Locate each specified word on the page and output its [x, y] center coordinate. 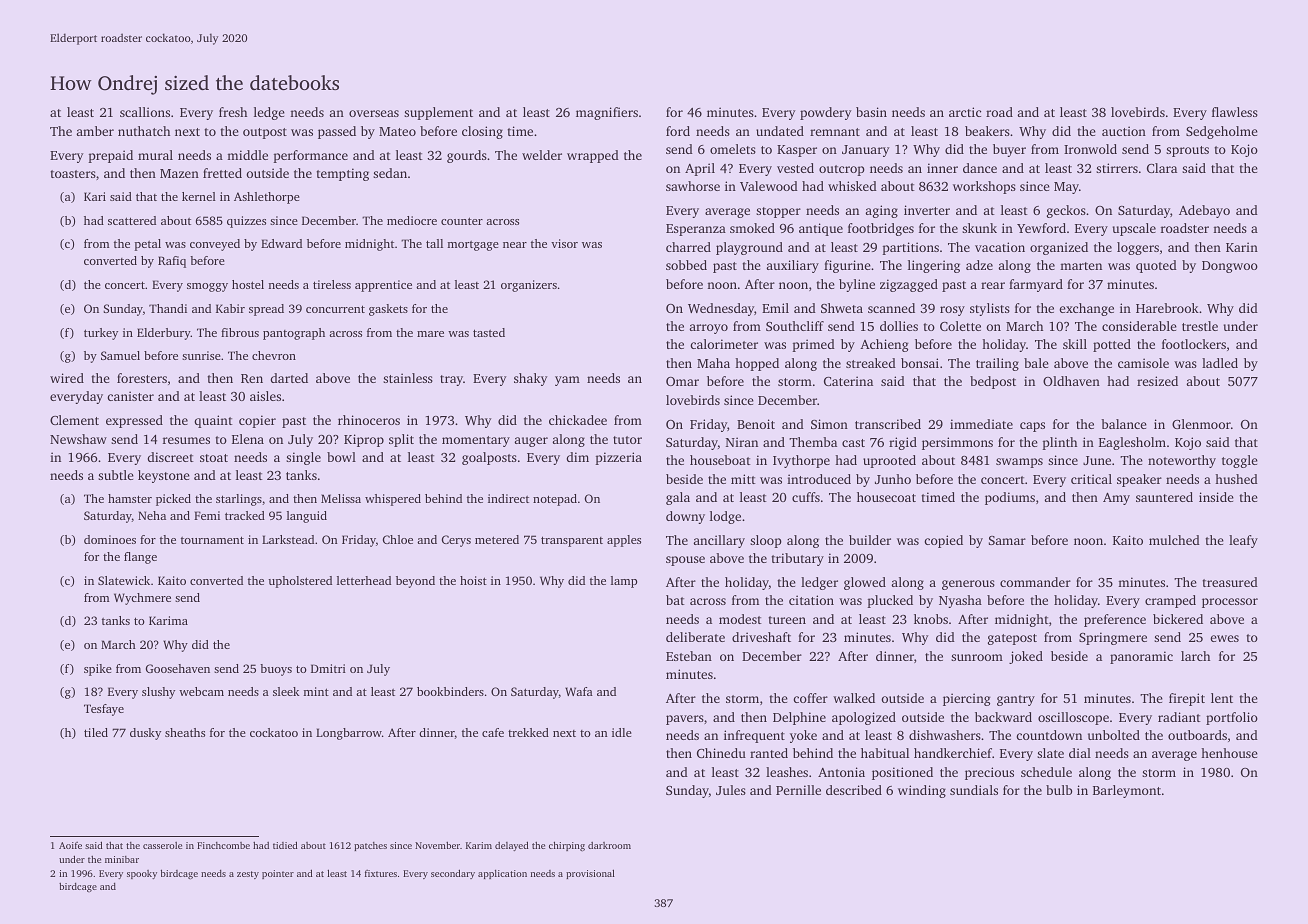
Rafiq [172, 262]
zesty [248, 875]
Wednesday [721, 309]
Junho [893, 479]
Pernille [798, 790]
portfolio [1232, 718]
